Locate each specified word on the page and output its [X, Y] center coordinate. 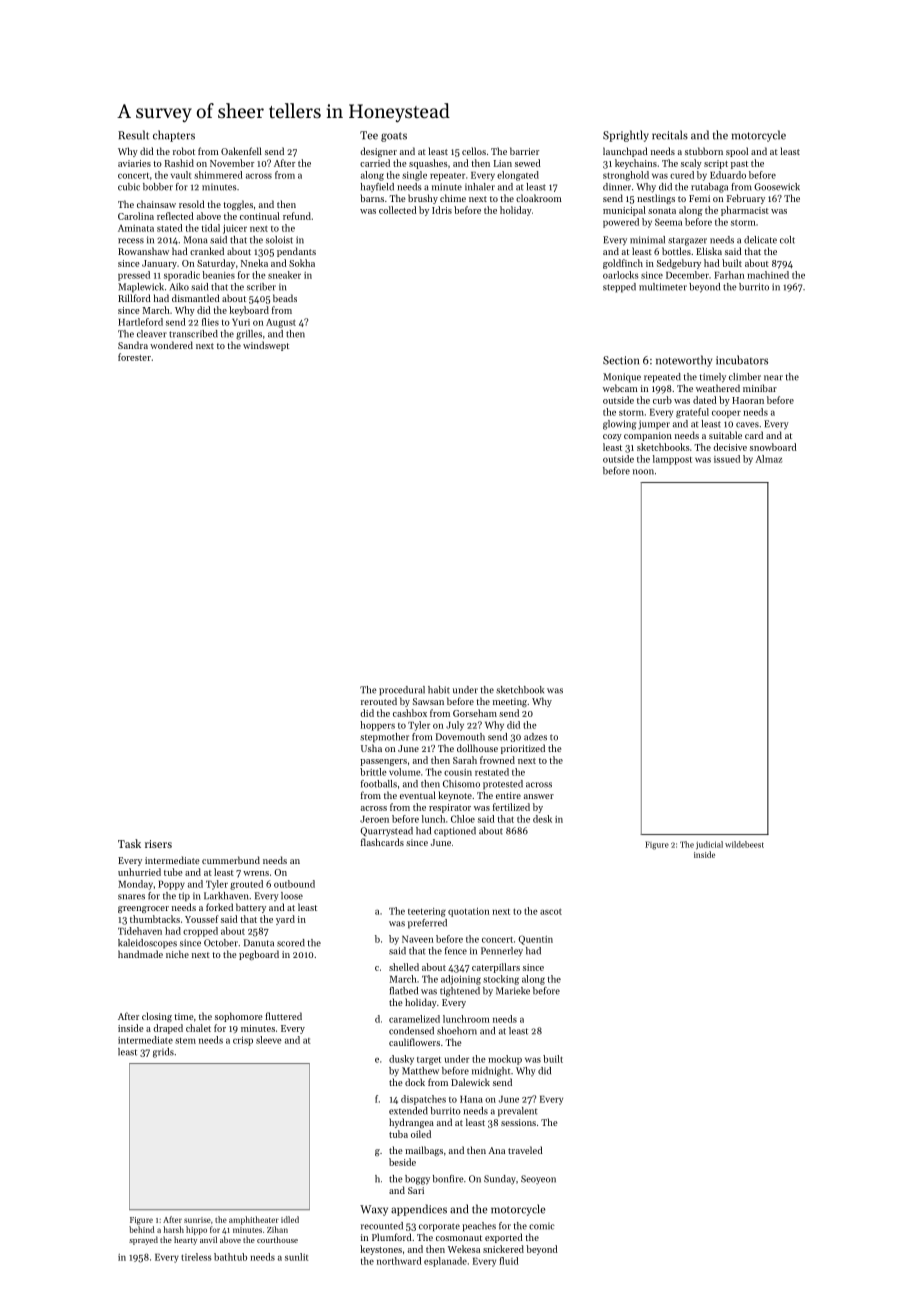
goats [394, 137]
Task [129, 843]
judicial [709, 845]
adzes [535, 737]
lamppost [672, 460]
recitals [670, 135]
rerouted [379, 701]
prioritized [523, 749]
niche [177, 954]
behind [142, 1229]
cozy [612, 437]
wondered [171, 345]
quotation [468, 912]
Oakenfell [241, 151]
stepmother [384, 738]
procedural [402, 691]
